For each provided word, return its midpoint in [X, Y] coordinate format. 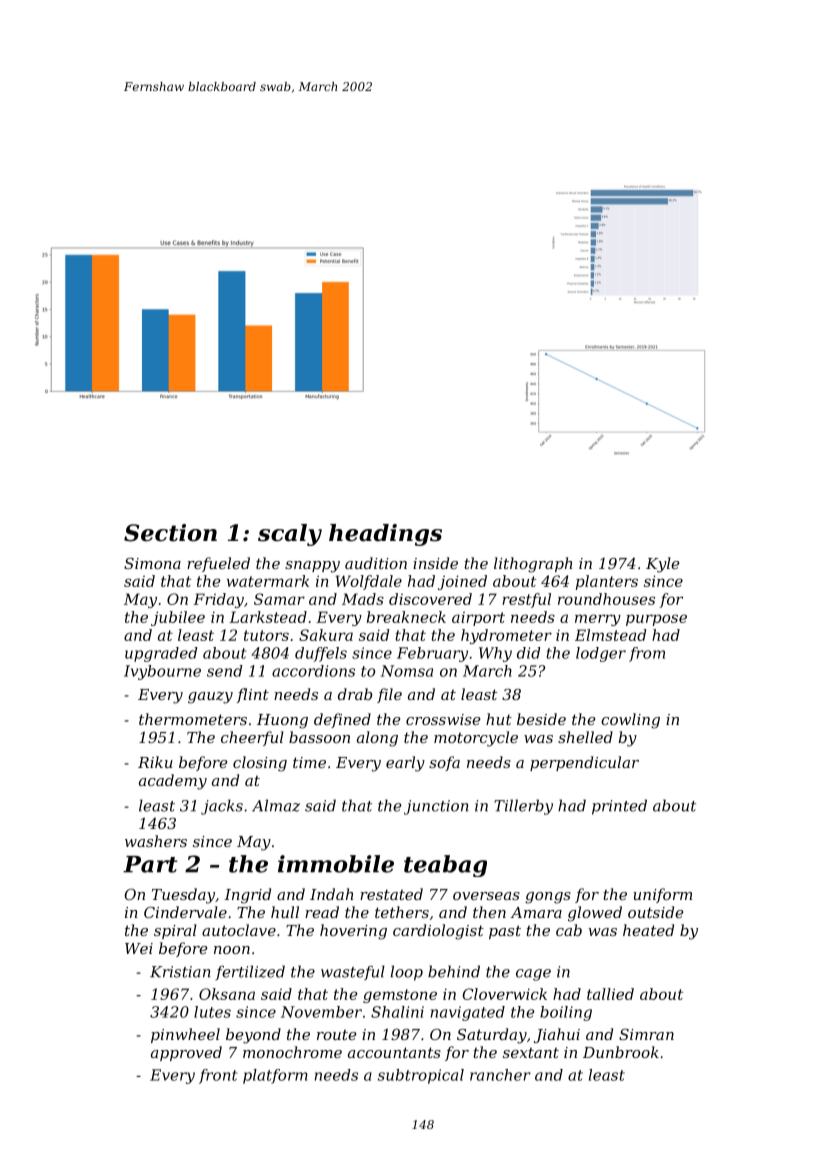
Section [170, 533]
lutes [212, 1012]
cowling [630, 721]
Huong [282, 721]
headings [385, 535]
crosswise [443, 719]
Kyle [662, 565]
